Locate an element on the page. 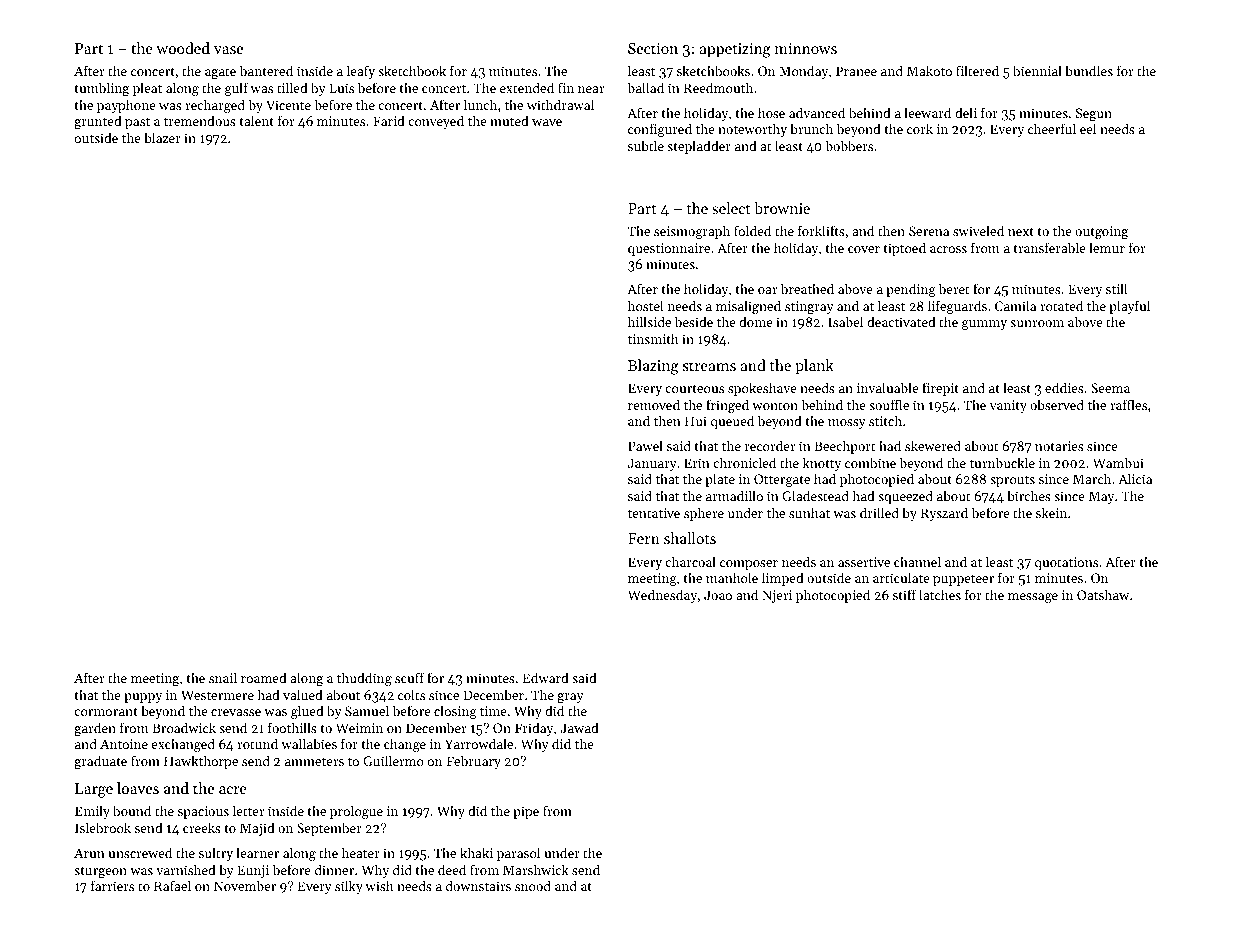  message is located at coordinates (1033, 598).
